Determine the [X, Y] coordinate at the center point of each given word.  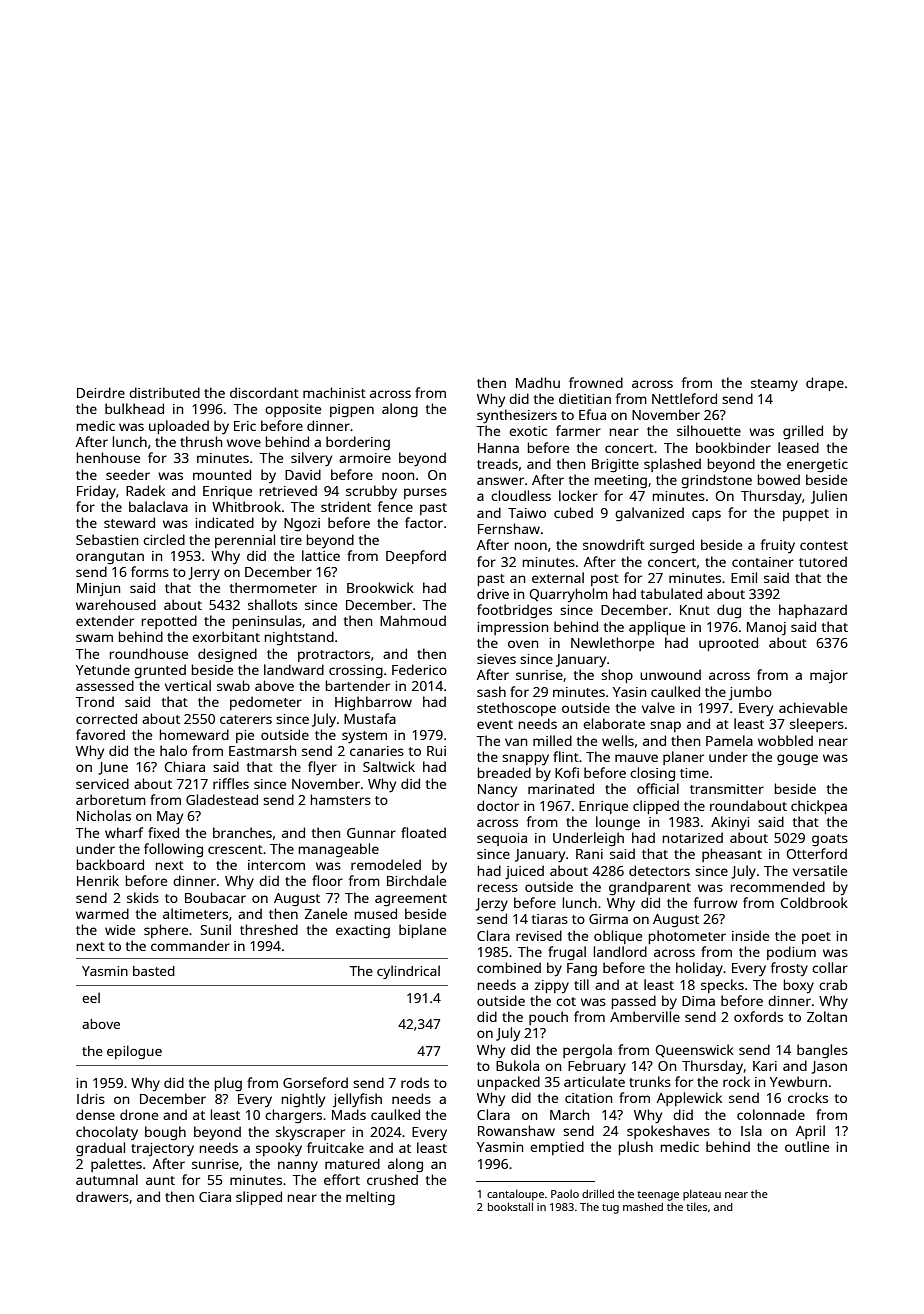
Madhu [538, 382]
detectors [659, 870]
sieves [496, 659]
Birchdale [416, 880]
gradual [100, 1149]
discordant [264, 392]
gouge [797, 760]
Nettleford [684, 398]
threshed [269, 929]
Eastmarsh [262, 750]
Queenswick [695, 1051]
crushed [392, 1179]
